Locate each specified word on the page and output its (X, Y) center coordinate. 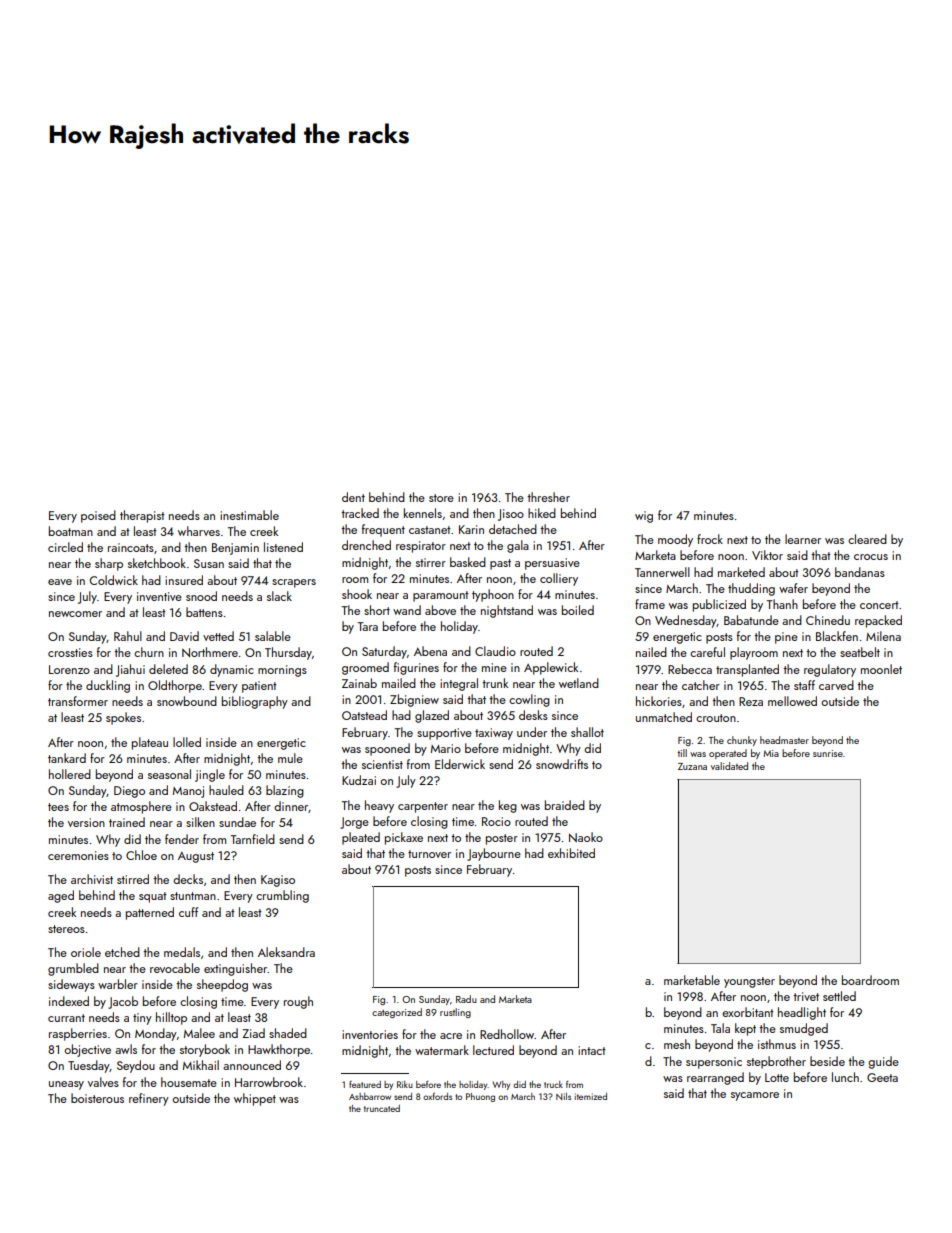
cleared (867, 539)
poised (98, 516)
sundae (237, 822)
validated (729, 766)
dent (353, 497)
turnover (429, 854)
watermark (442, 1050)
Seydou (136, 1066)
